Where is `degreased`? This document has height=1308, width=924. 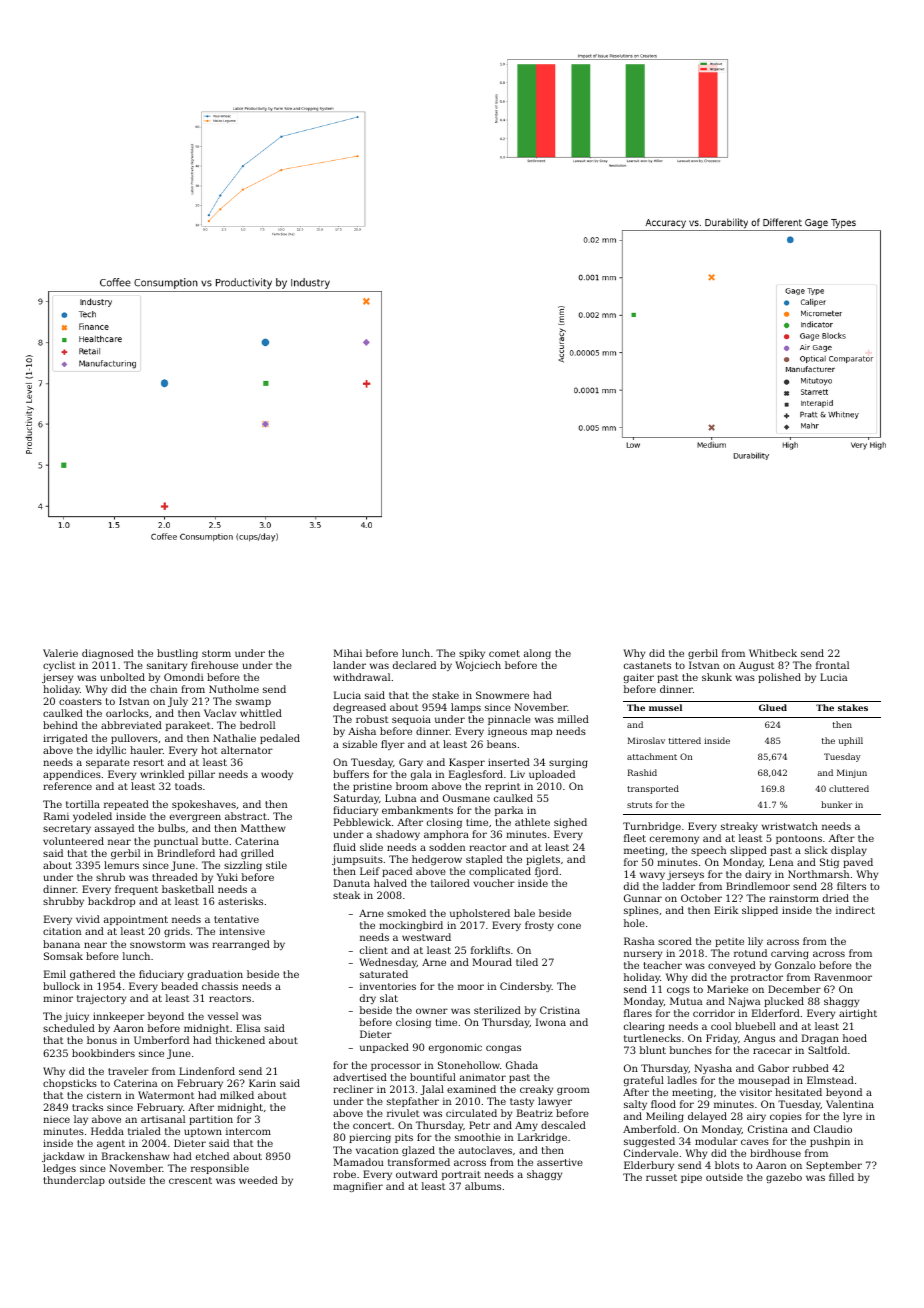
degreased is located at coordinates (359, 708).
